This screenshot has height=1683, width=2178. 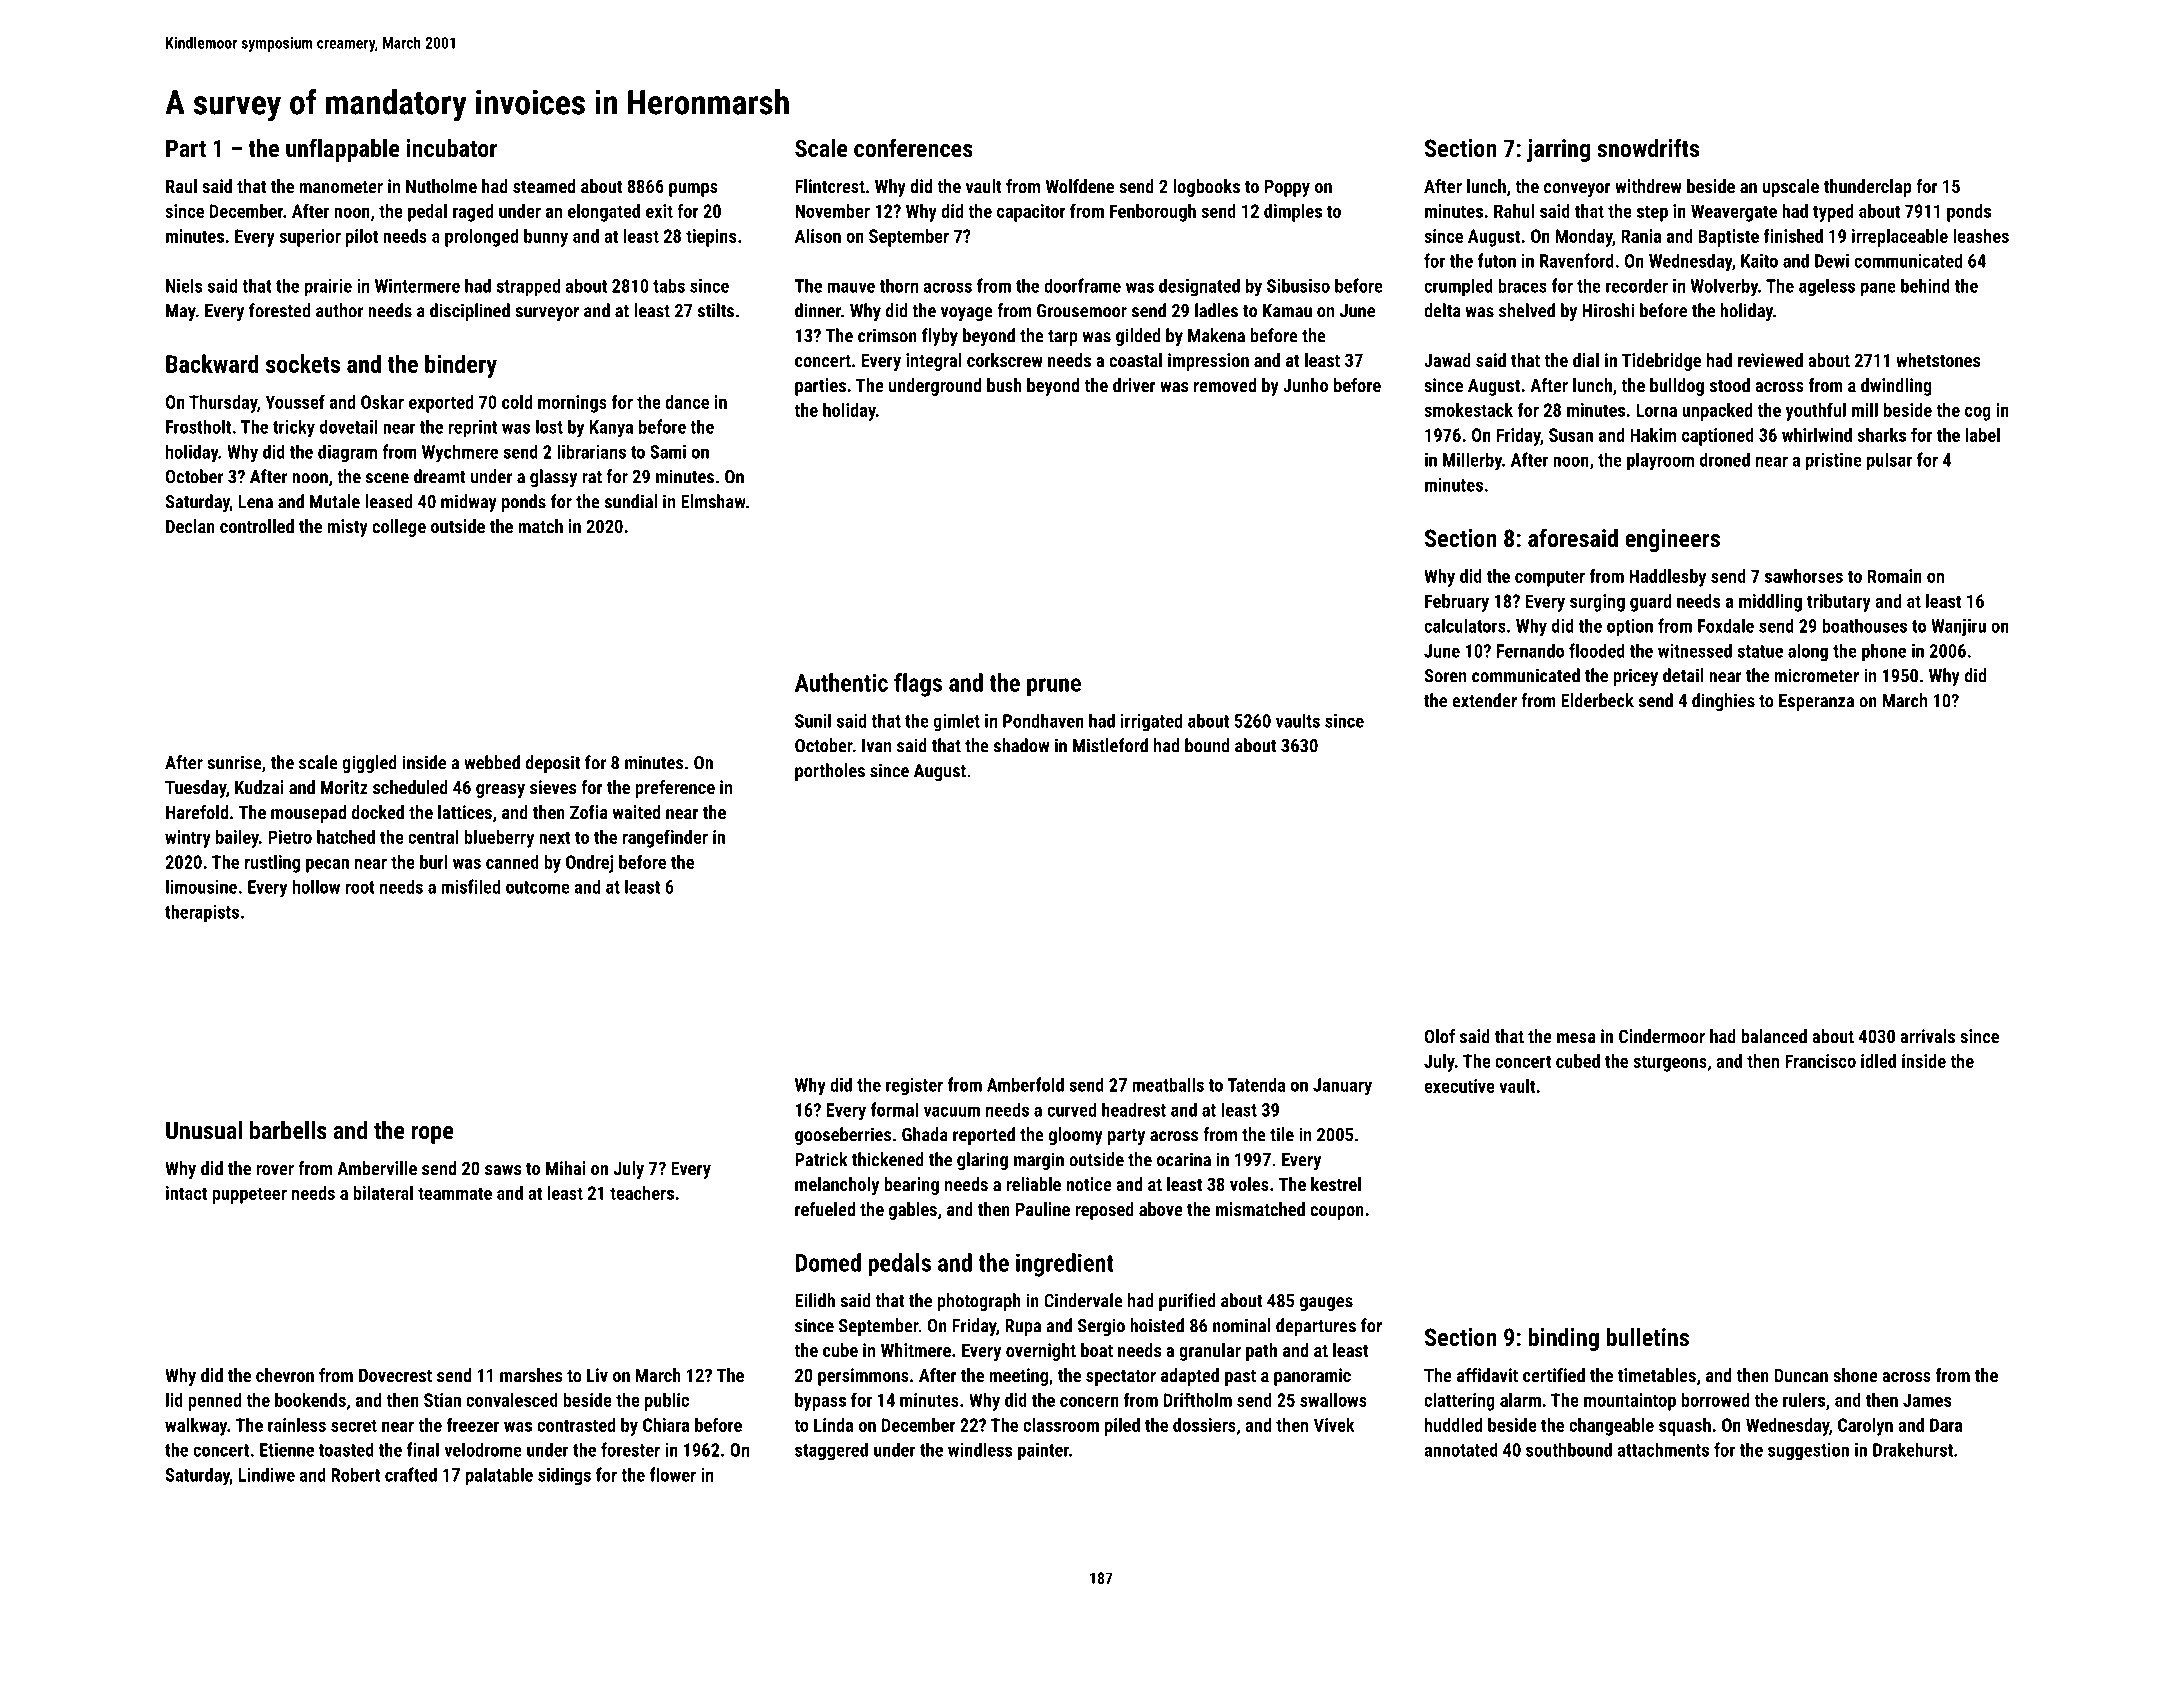 What do you see at coordinates (279, 310) in the screenshot?
I see `forested` at bounding box center [279, 310].
